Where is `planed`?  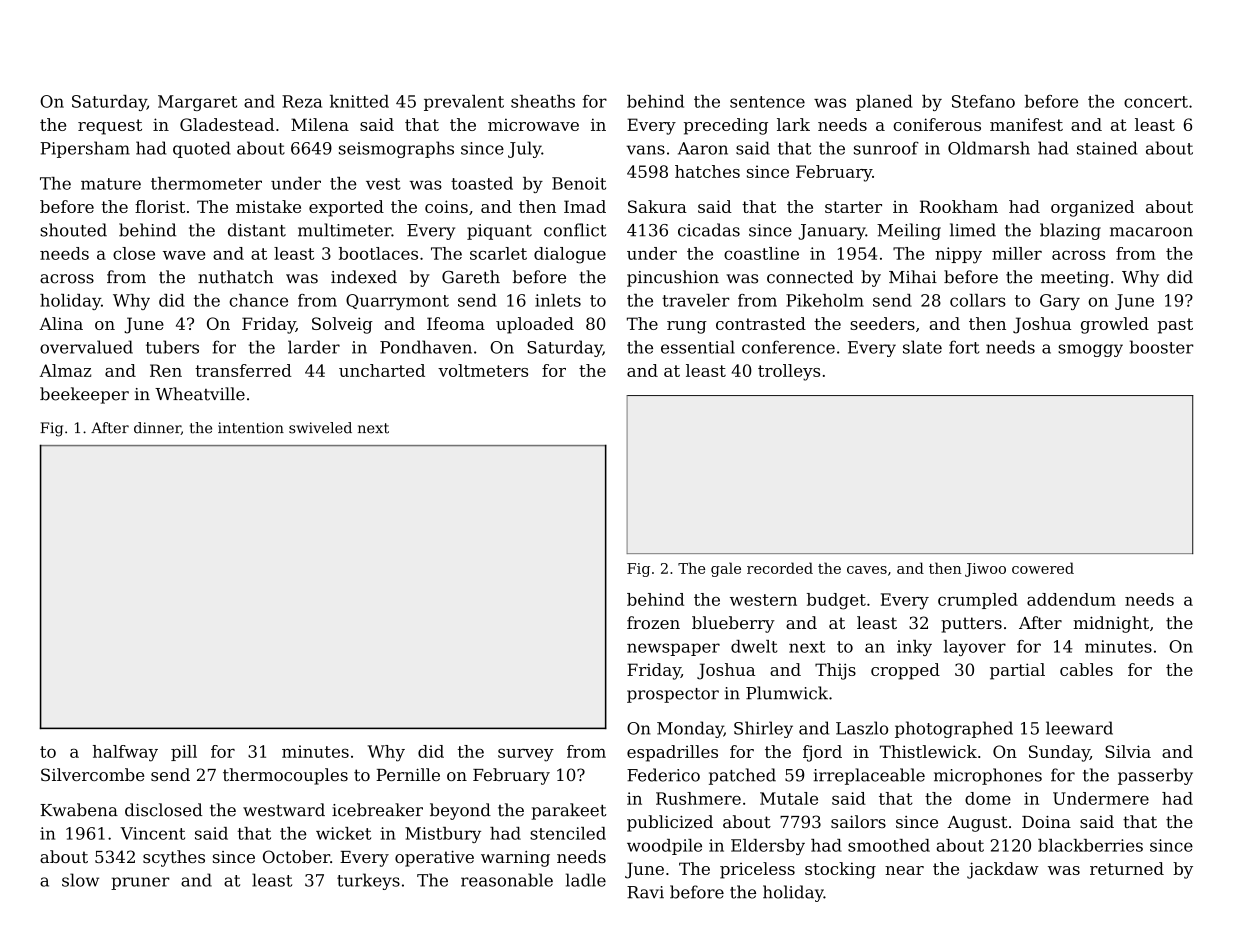
planed is located at coordinates (884, 103).
